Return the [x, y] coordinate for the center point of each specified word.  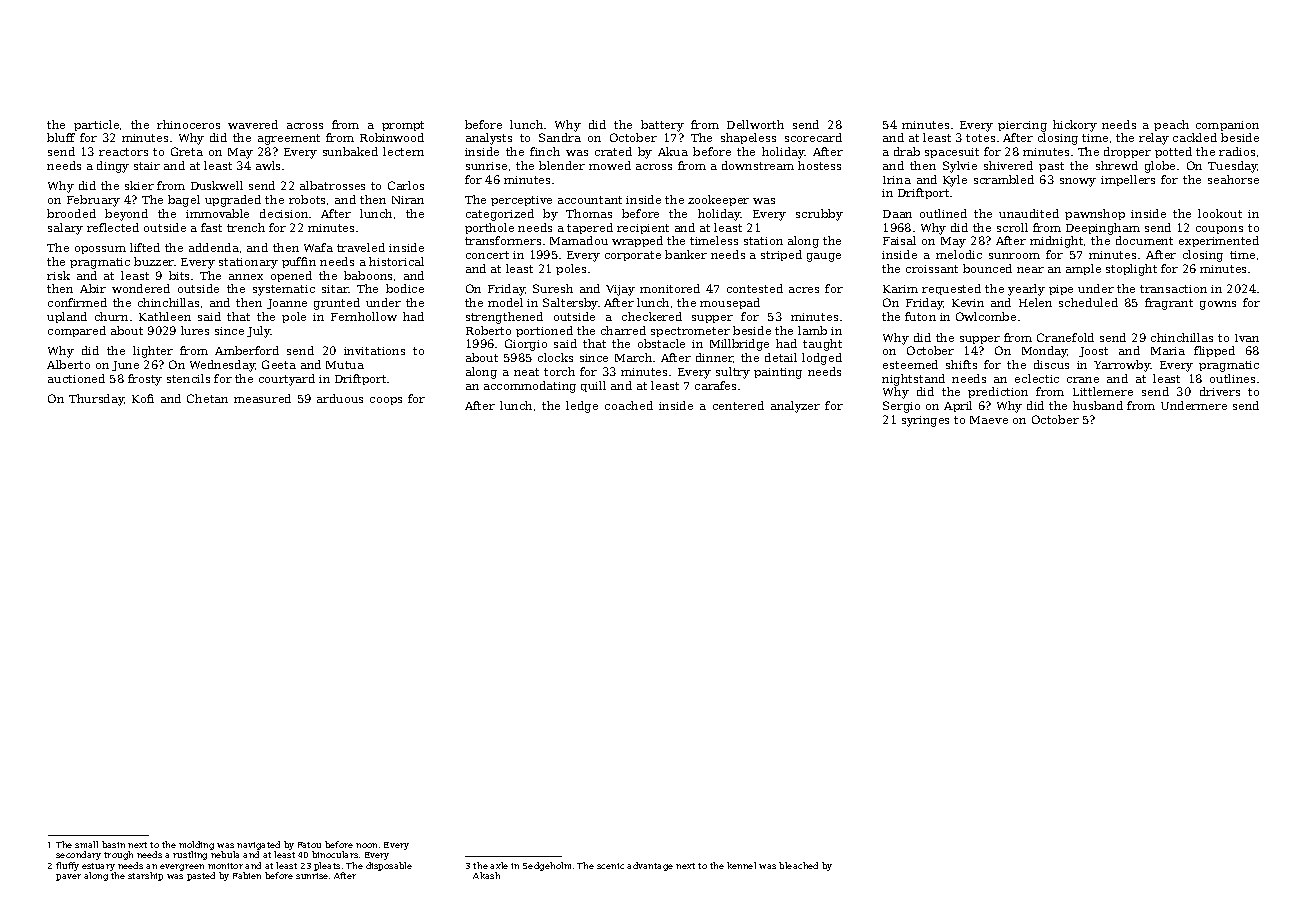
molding [196, 845]
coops [386, 401]
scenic [610, 866]
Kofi [143, 398]
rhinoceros [188, 124]
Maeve [989, 420]
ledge [582, 407]
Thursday [96, 400]
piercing [1022, 126]
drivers [1220, 391]
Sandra [560, 137]
